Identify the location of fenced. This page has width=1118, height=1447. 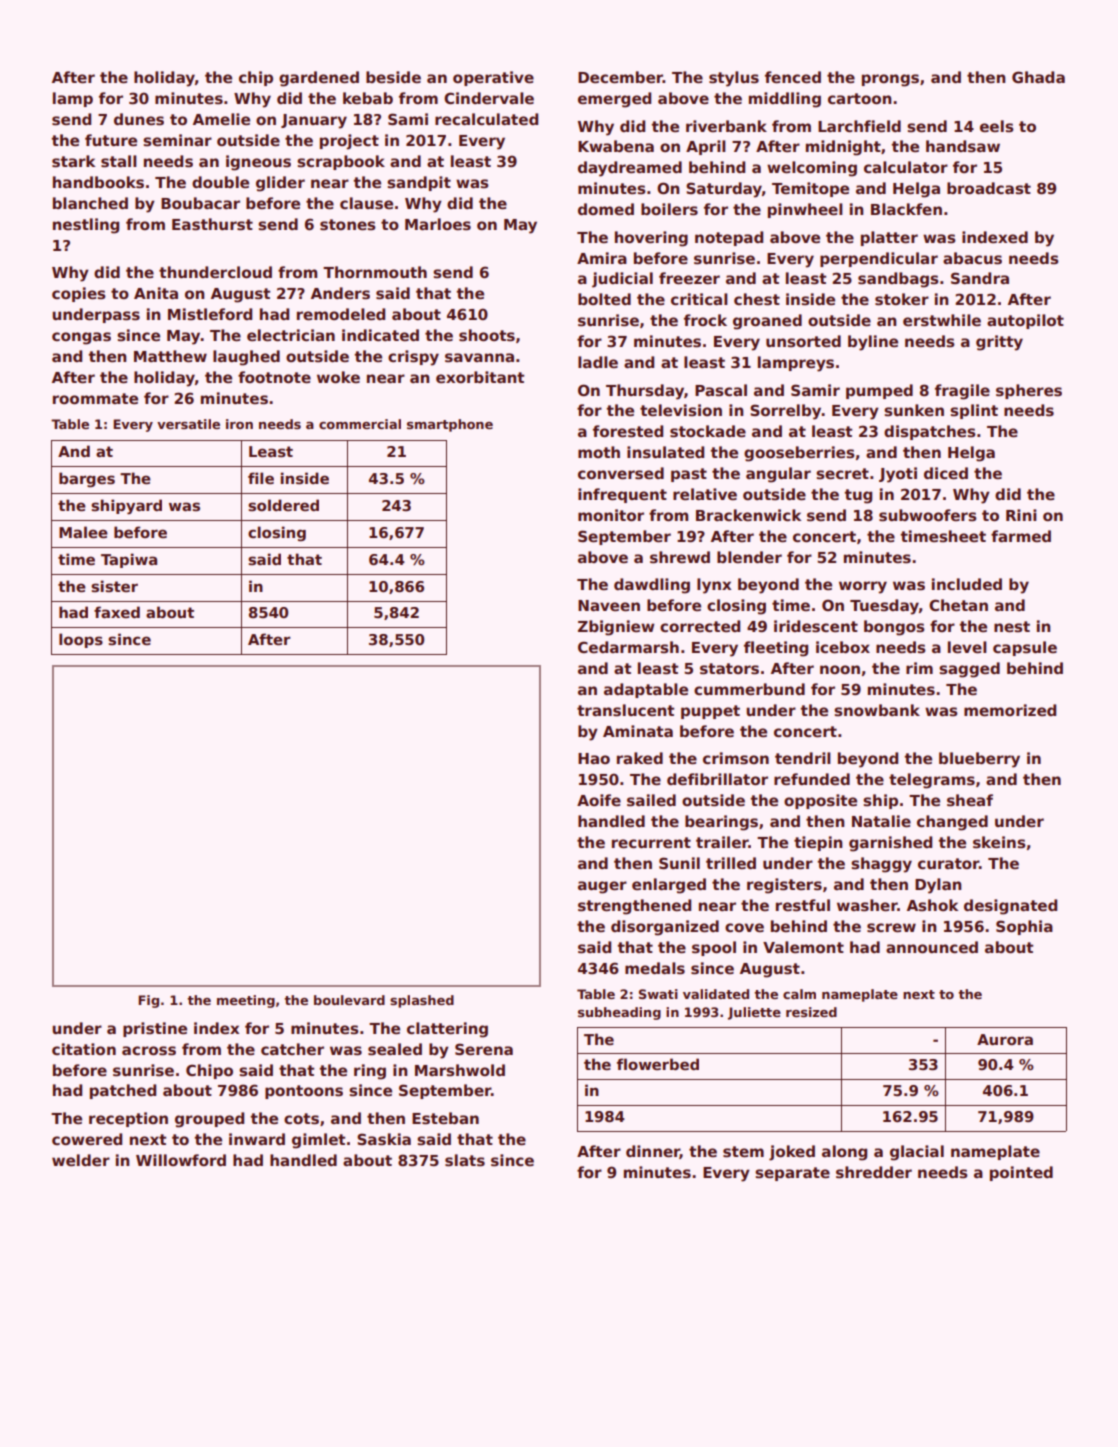
(793, 77).
